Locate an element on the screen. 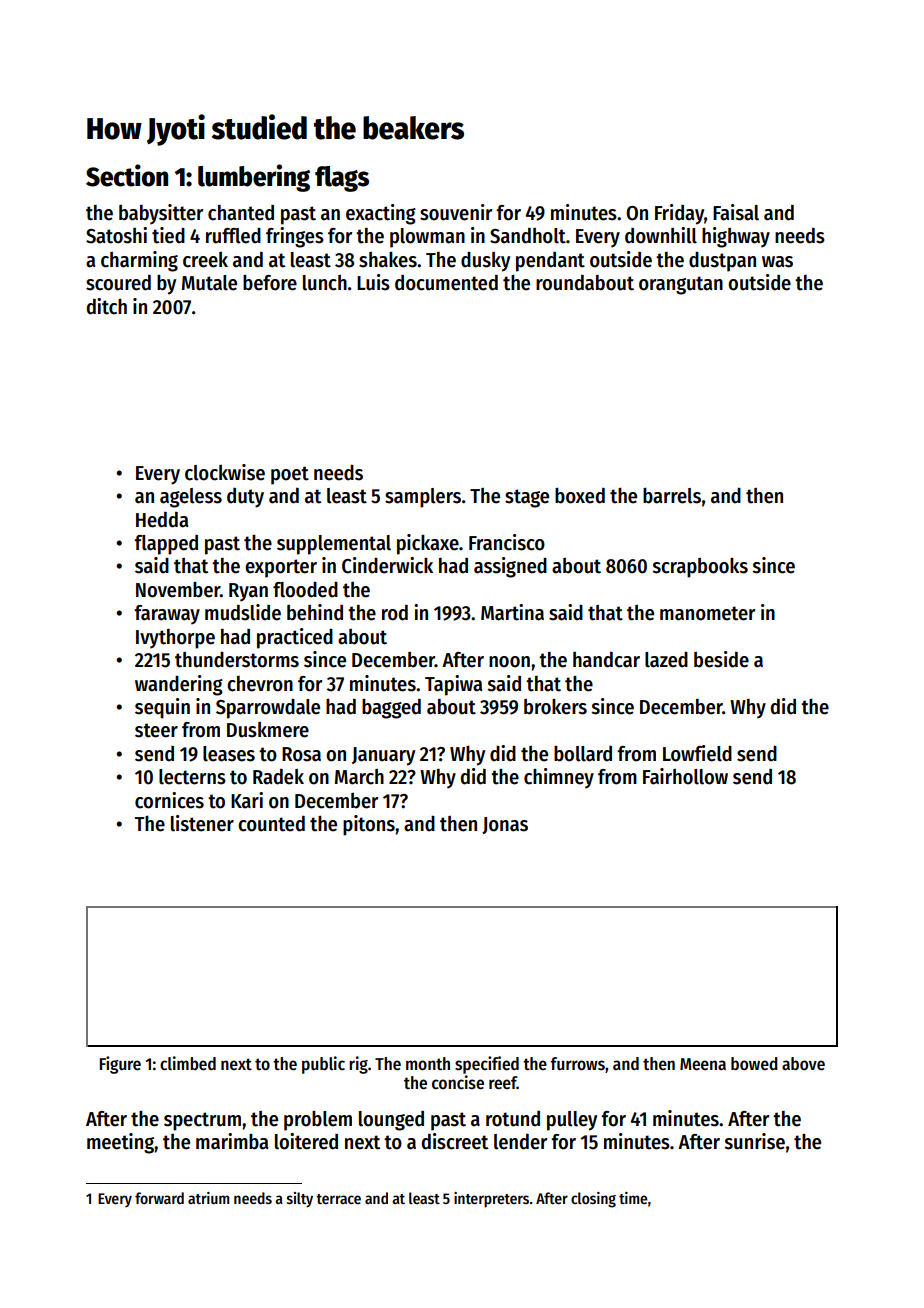 The width and height of the screenshot is (924, 1308). listener is located at coordinates (202, 823).
